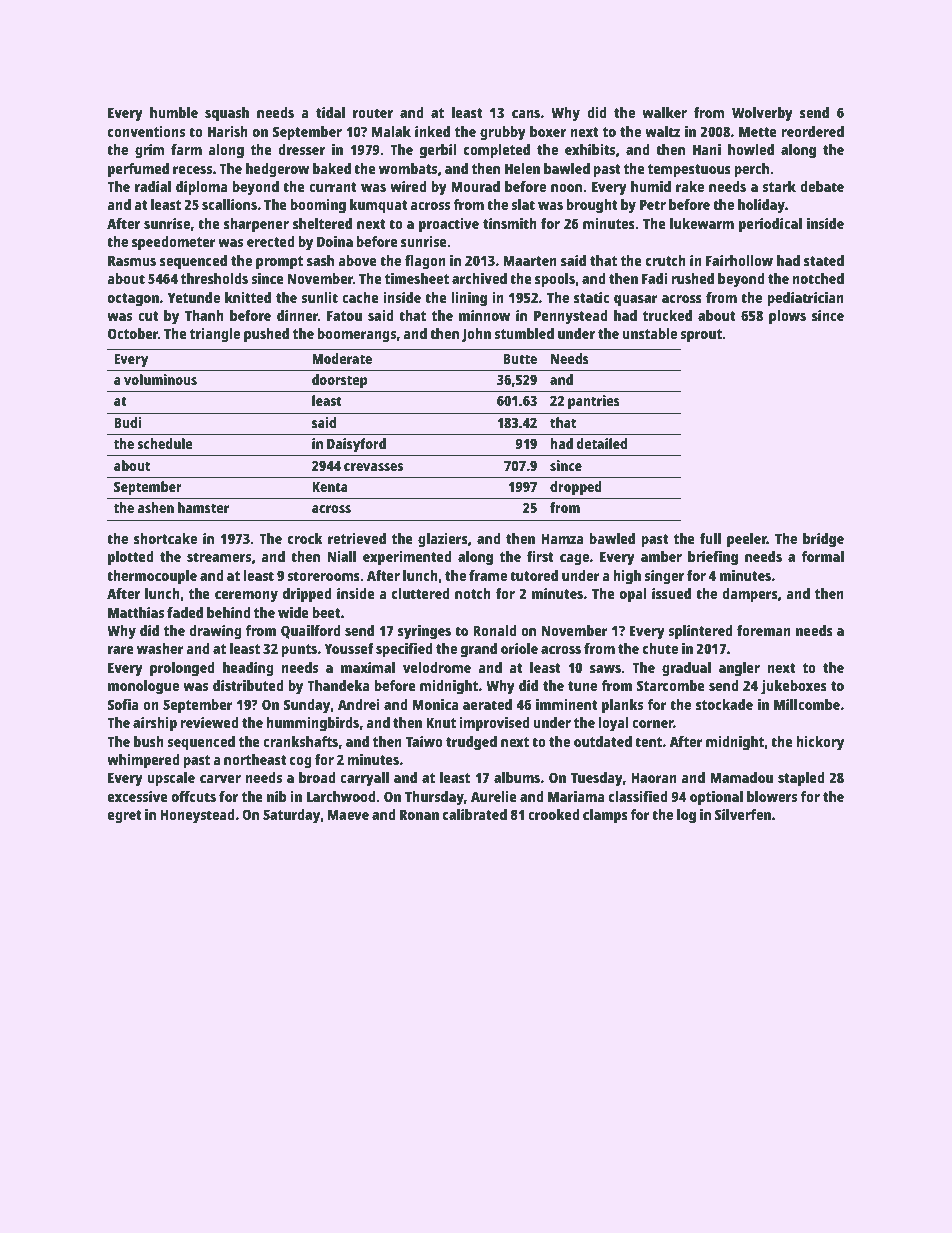  What do you see at coordinates (664, 112) in the screenshot?
I see `walker` at bounding box center [664, 112].
